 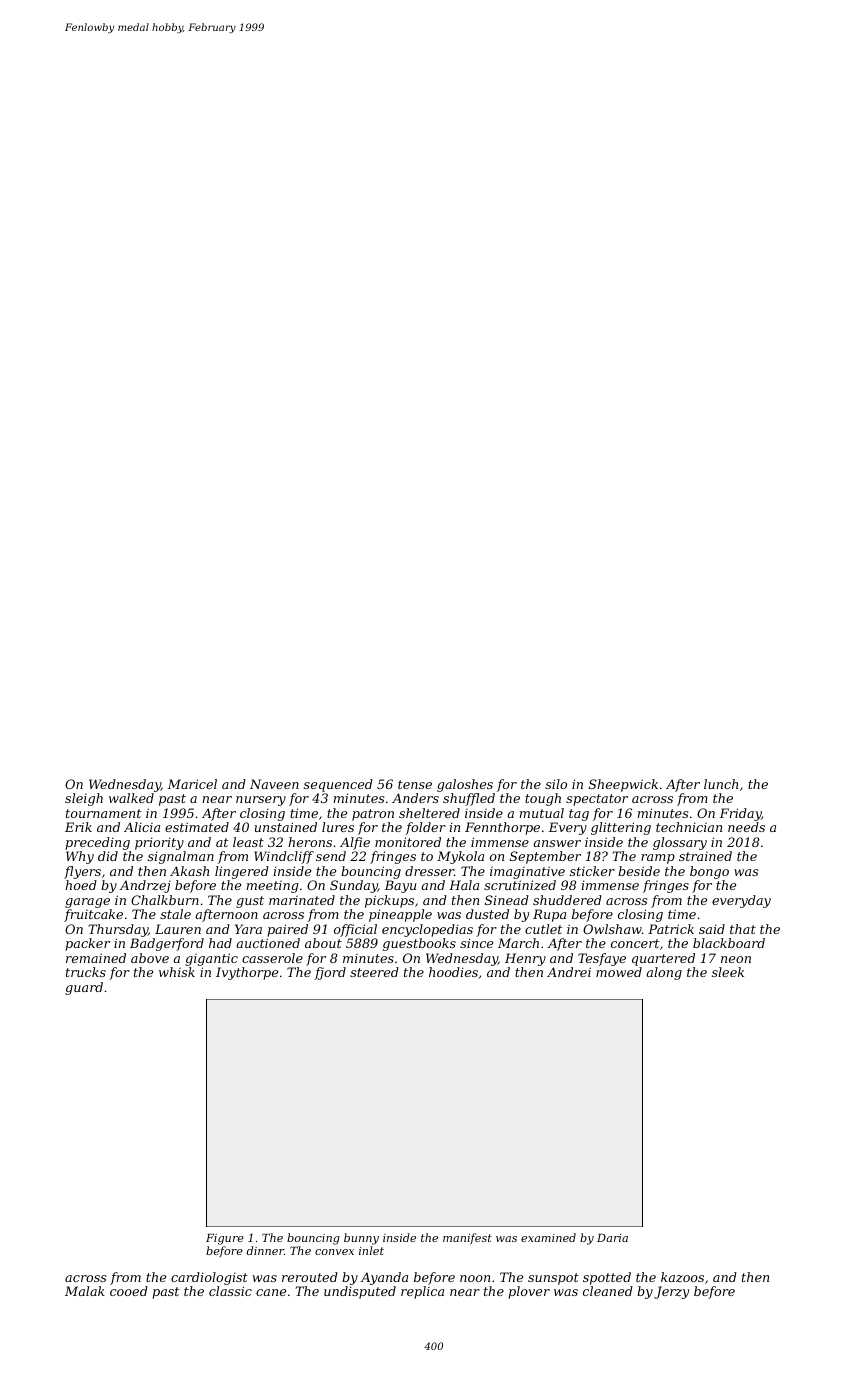 What do you see at coordinates (476, 943) in the screenshot?
I see `since` at bounding box center [476, 943].
